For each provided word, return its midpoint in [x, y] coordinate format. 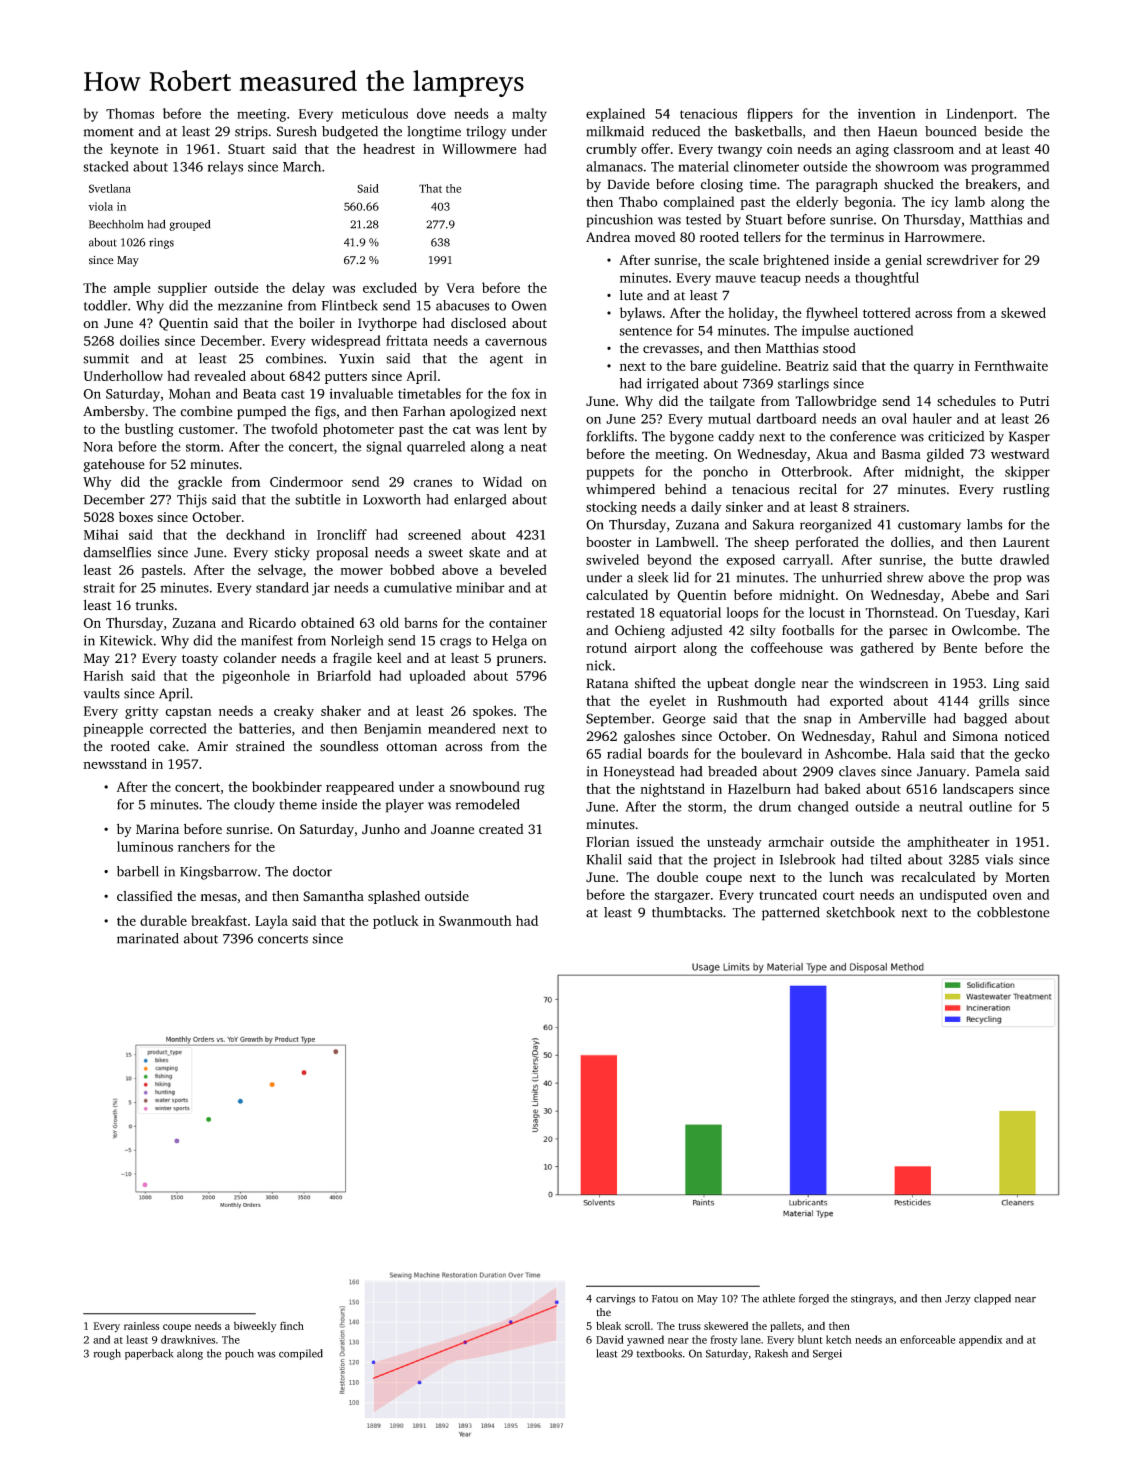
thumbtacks [687, 912]
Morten [1028, 877]
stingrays [872, 1299]
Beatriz [807, 366]
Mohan [190, 393]
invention [887, 113]
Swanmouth [475, 920]
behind [686, 489]
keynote [134, 150]
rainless [141, 1326]
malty [529, 115]
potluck [396, 922]
